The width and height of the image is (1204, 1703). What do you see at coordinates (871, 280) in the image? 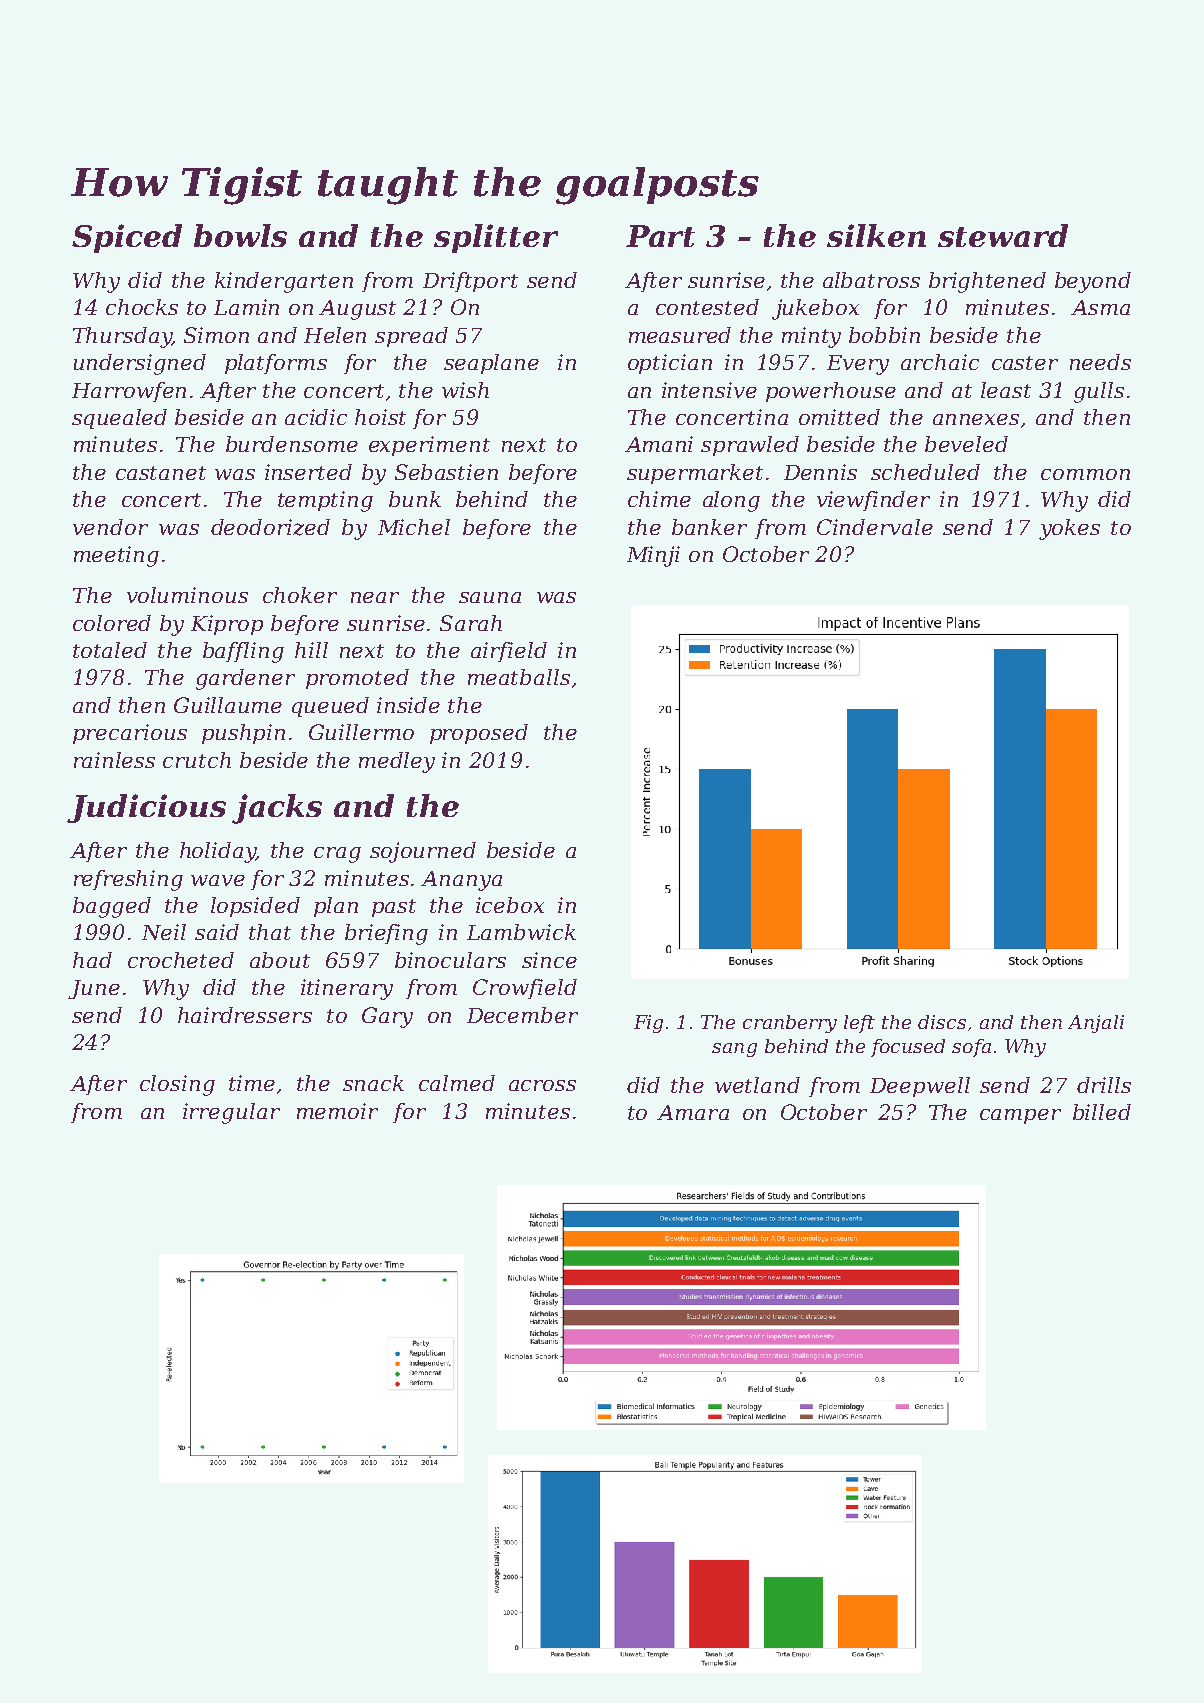
I see `albatross` at bounding box center [871, 280].
